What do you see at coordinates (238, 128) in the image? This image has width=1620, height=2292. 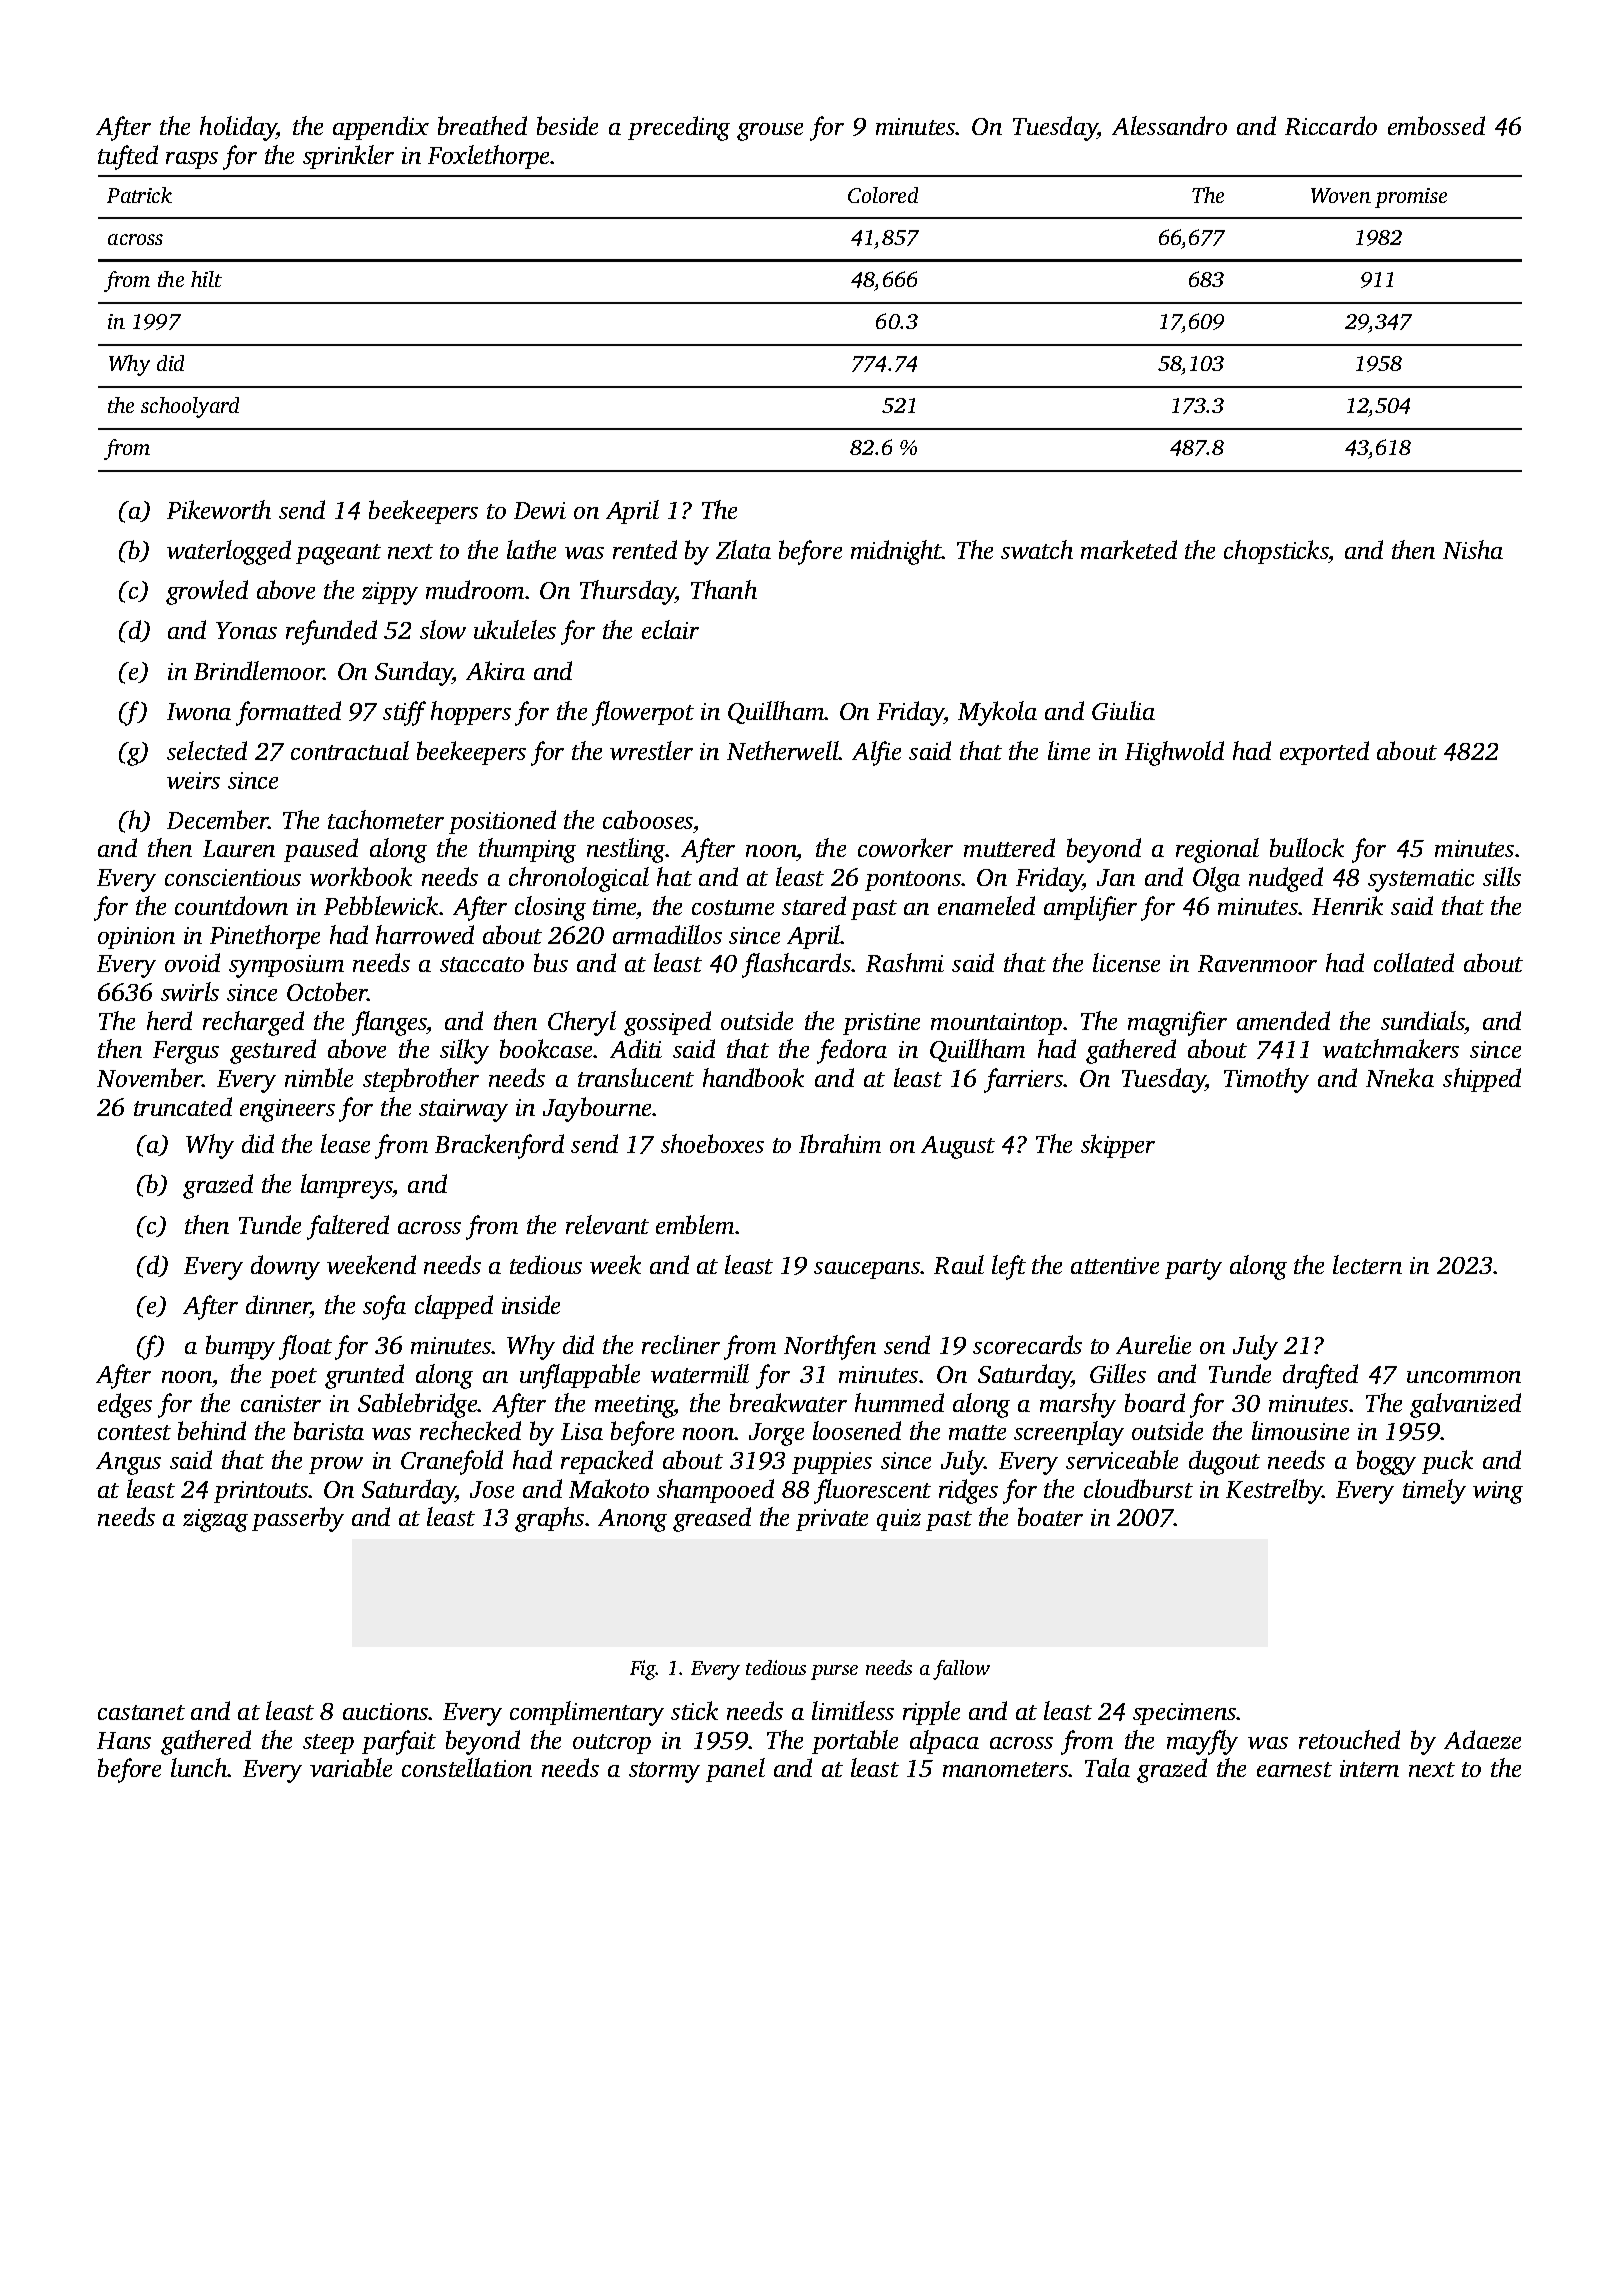 I see `holiday` at bounding box center [238, 128].
